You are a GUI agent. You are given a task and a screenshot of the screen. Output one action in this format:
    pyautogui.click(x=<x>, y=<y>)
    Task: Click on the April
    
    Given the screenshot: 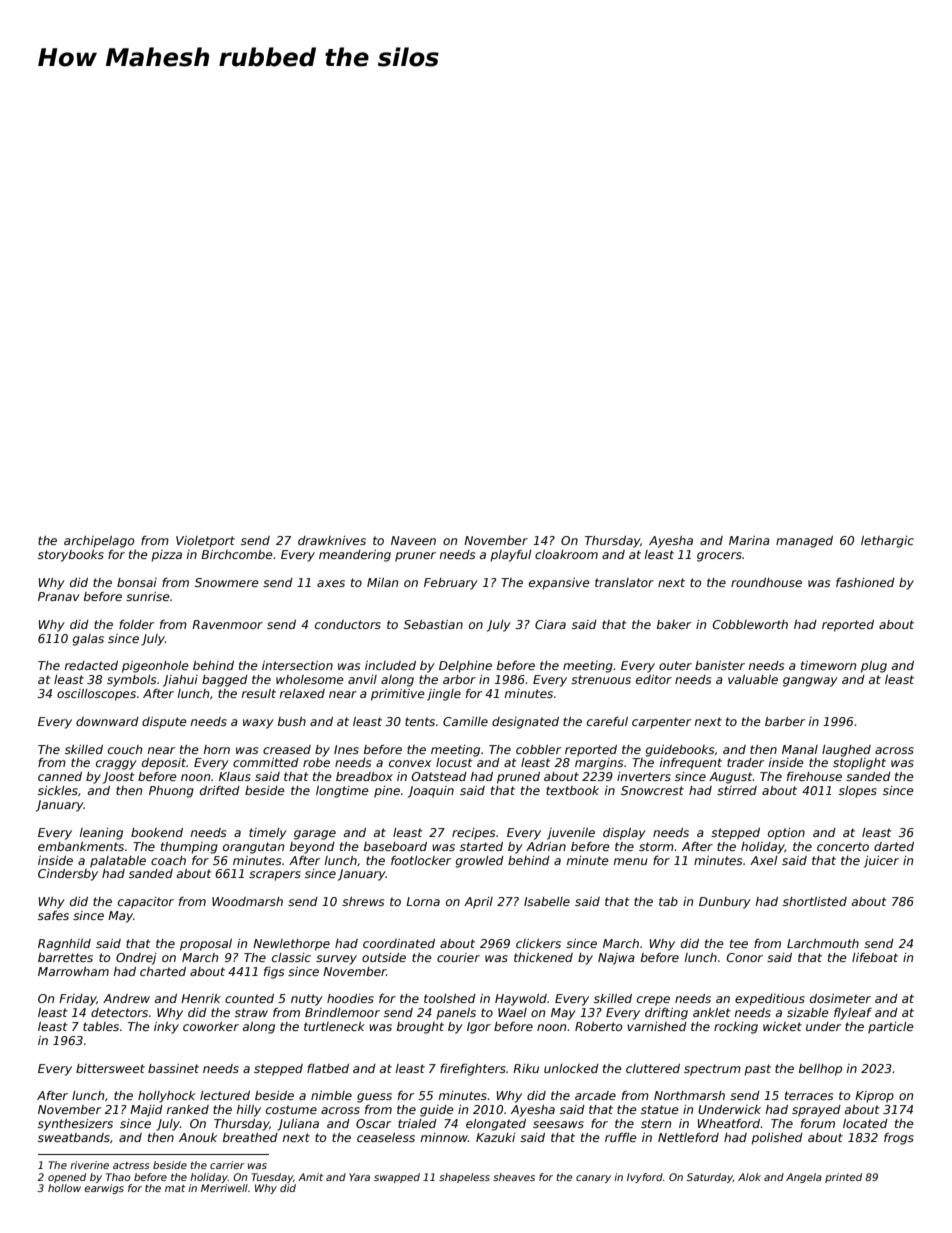 What is the action you would take?
    pyautogui.click(x=478, y=903)
